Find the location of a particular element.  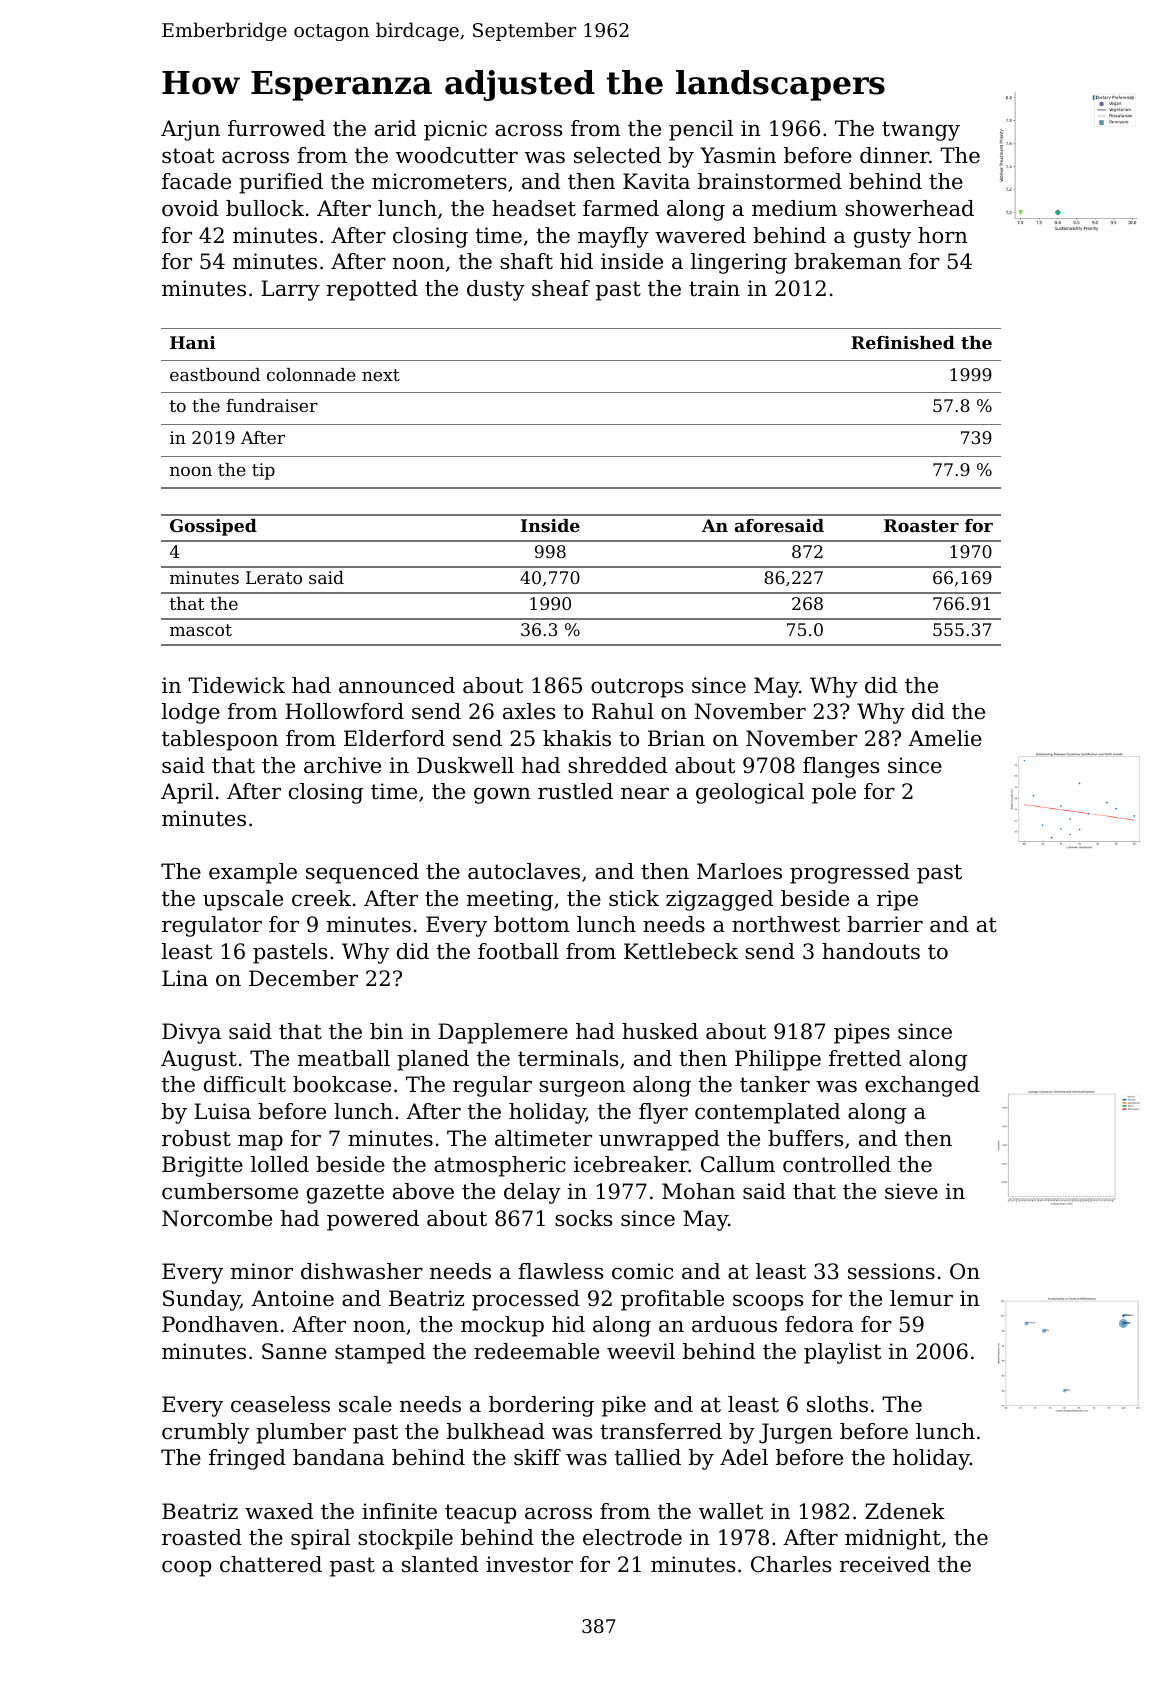

next is located at coordinates (381, 375).
